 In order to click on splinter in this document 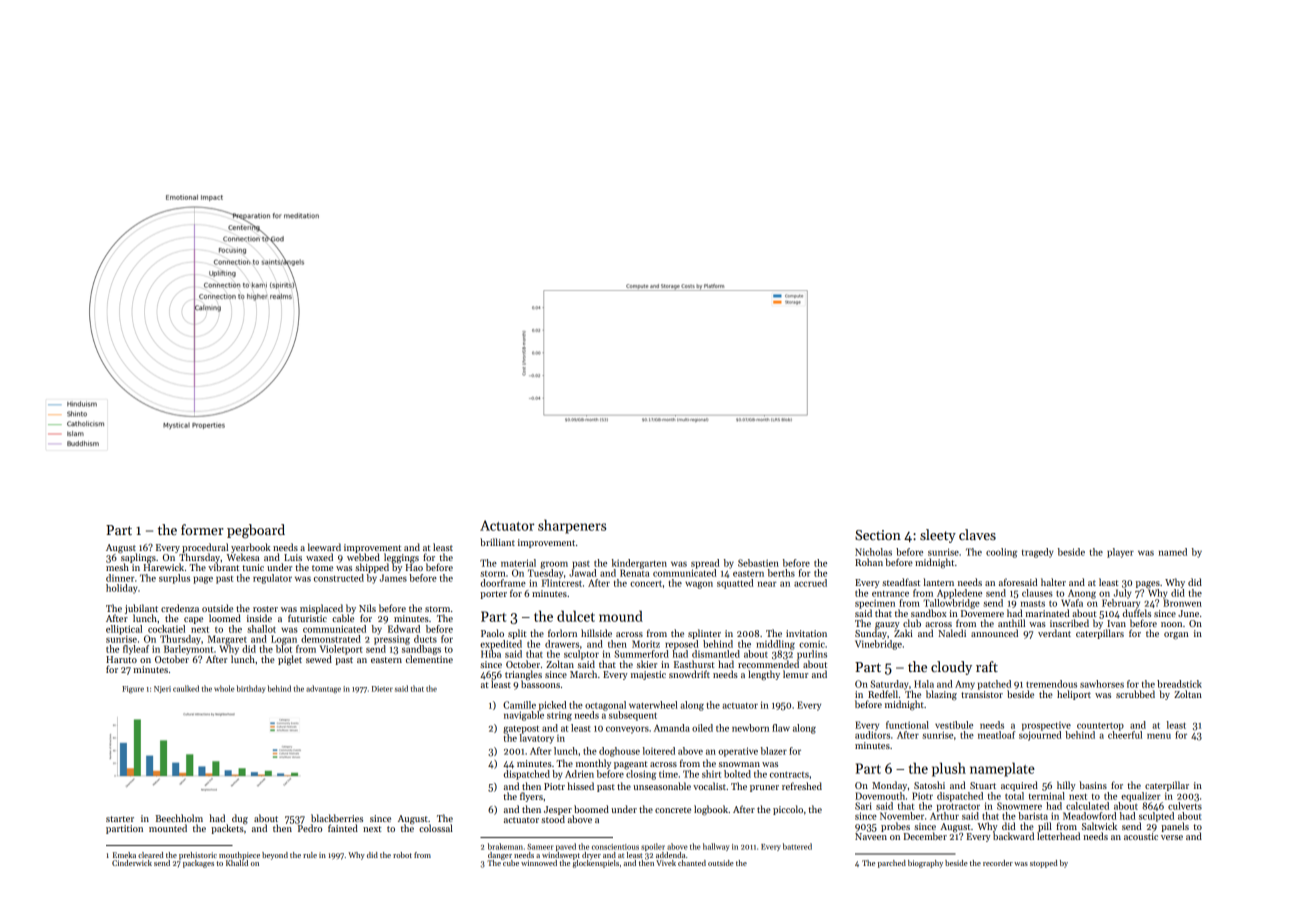, I will do `click(704, 634)`.
